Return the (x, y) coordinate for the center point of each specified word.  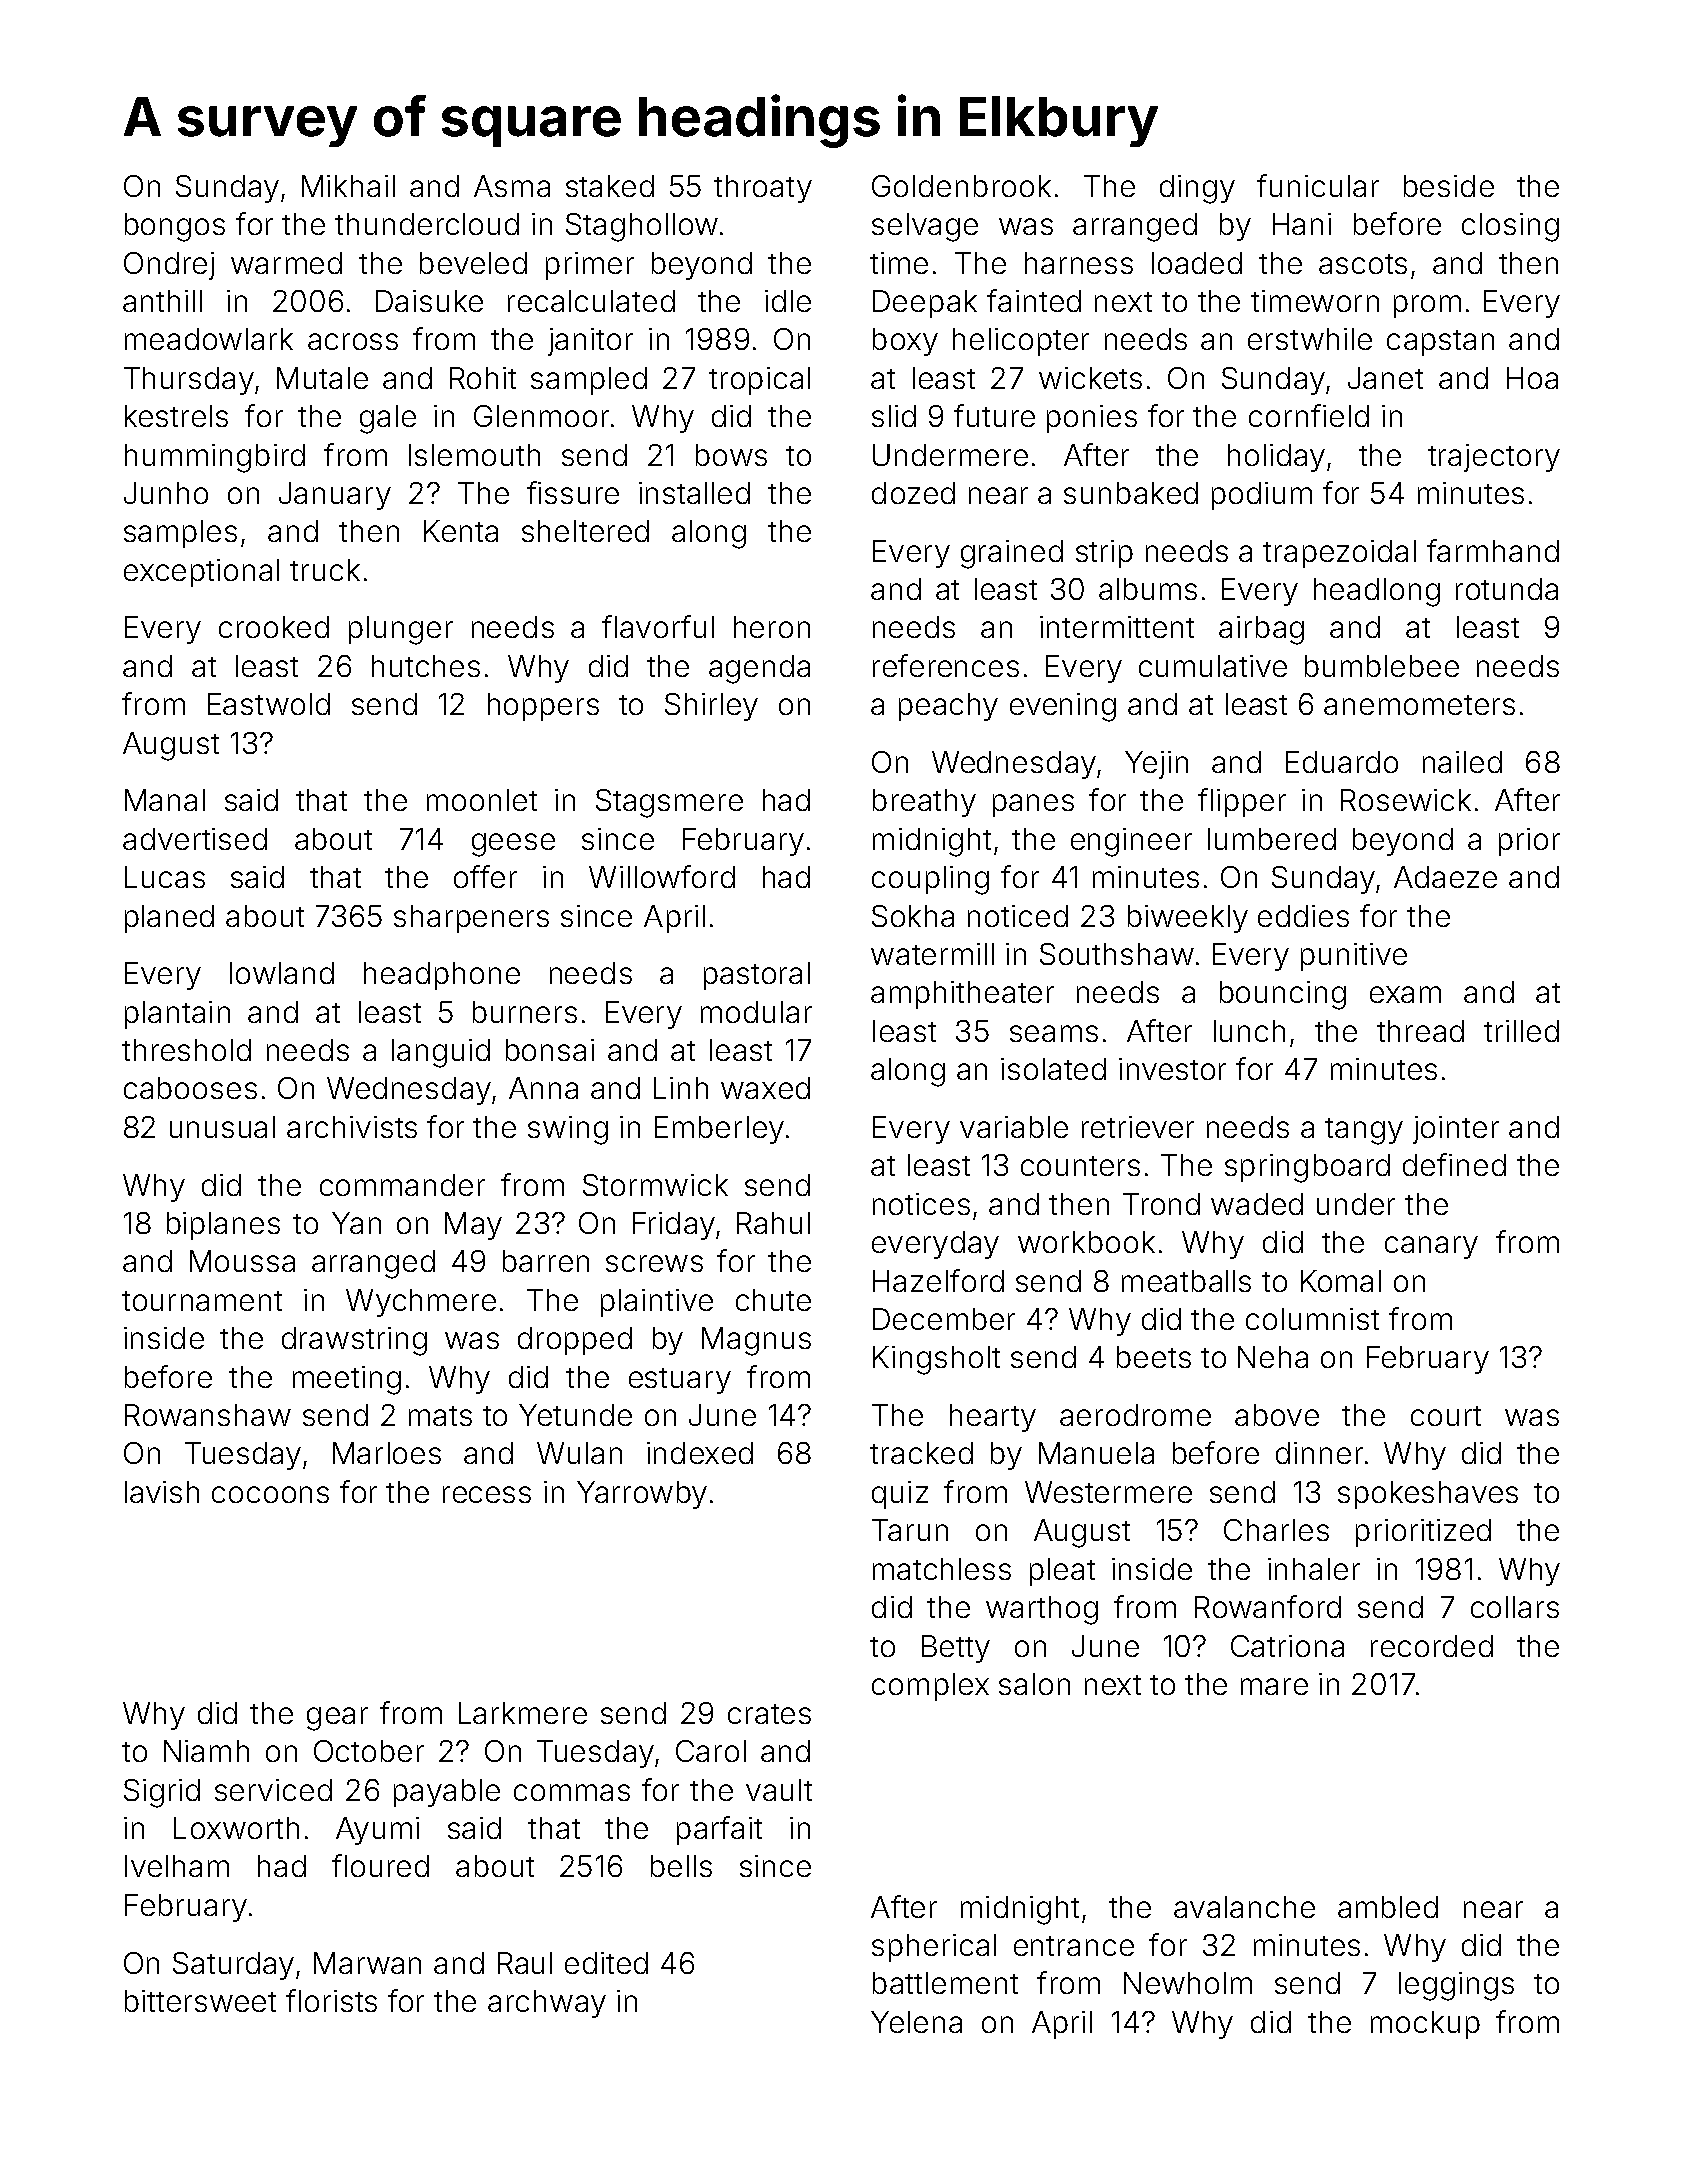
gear (337, 1719)
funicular (1318, 185)
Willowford (662, 876)
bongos (175, 227)
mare (1274, 1686)
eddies (1303, 916)
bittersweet (200, 2001)
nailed (1462, 762)
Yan (356, 1223)
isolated (1053, 1069)
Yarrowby (642, 1495)
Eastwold (269, 704)
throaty (763, 189)
